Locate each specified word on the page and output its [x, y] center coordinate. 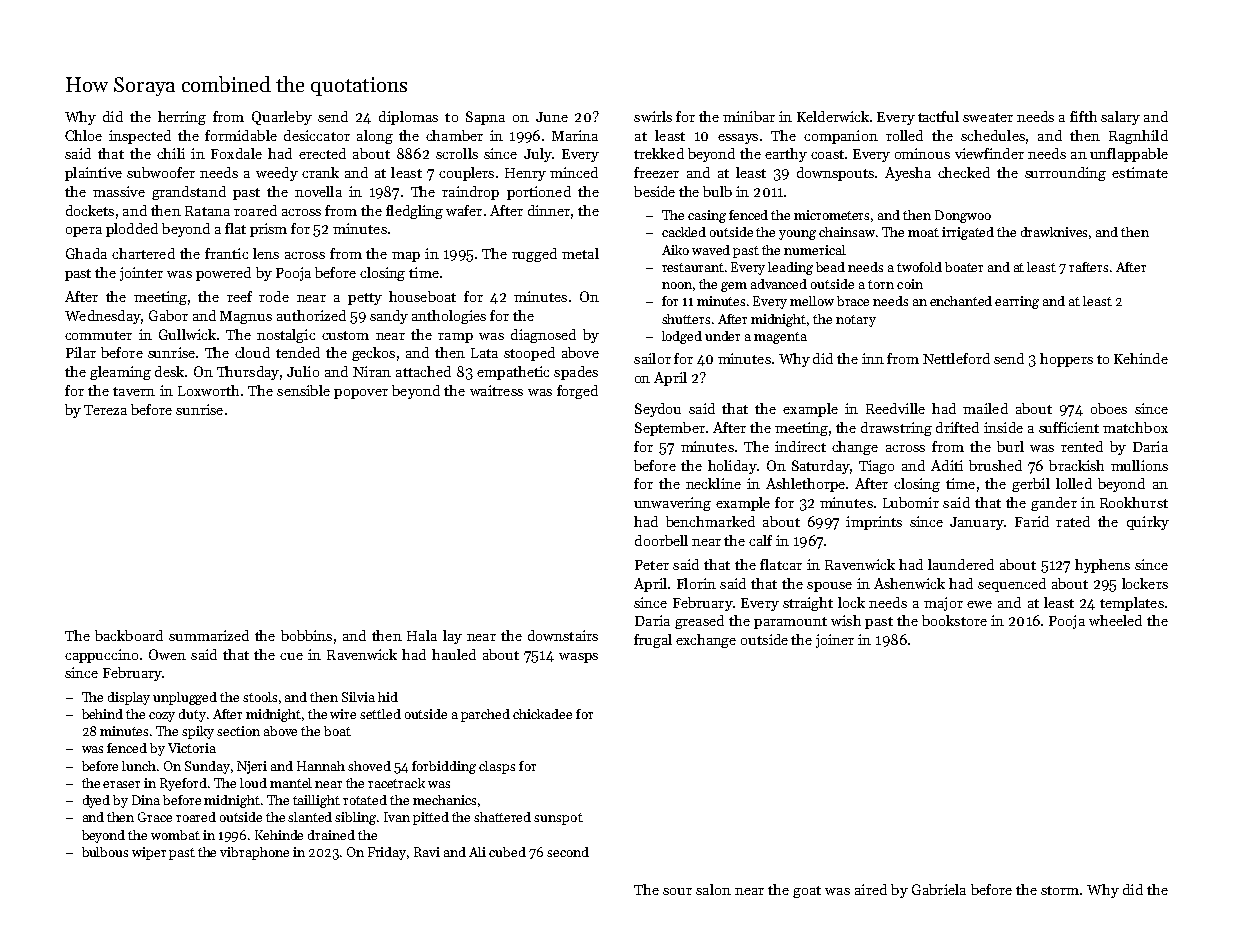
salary [1120, 118]
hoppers [1066, 360]
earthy [786, 155]
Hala [422, 635]
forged [577, 392]
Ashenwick [909, 583]
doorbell [661, 540]
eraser [121, 784]
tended [298, 352]
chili [171, 153]
